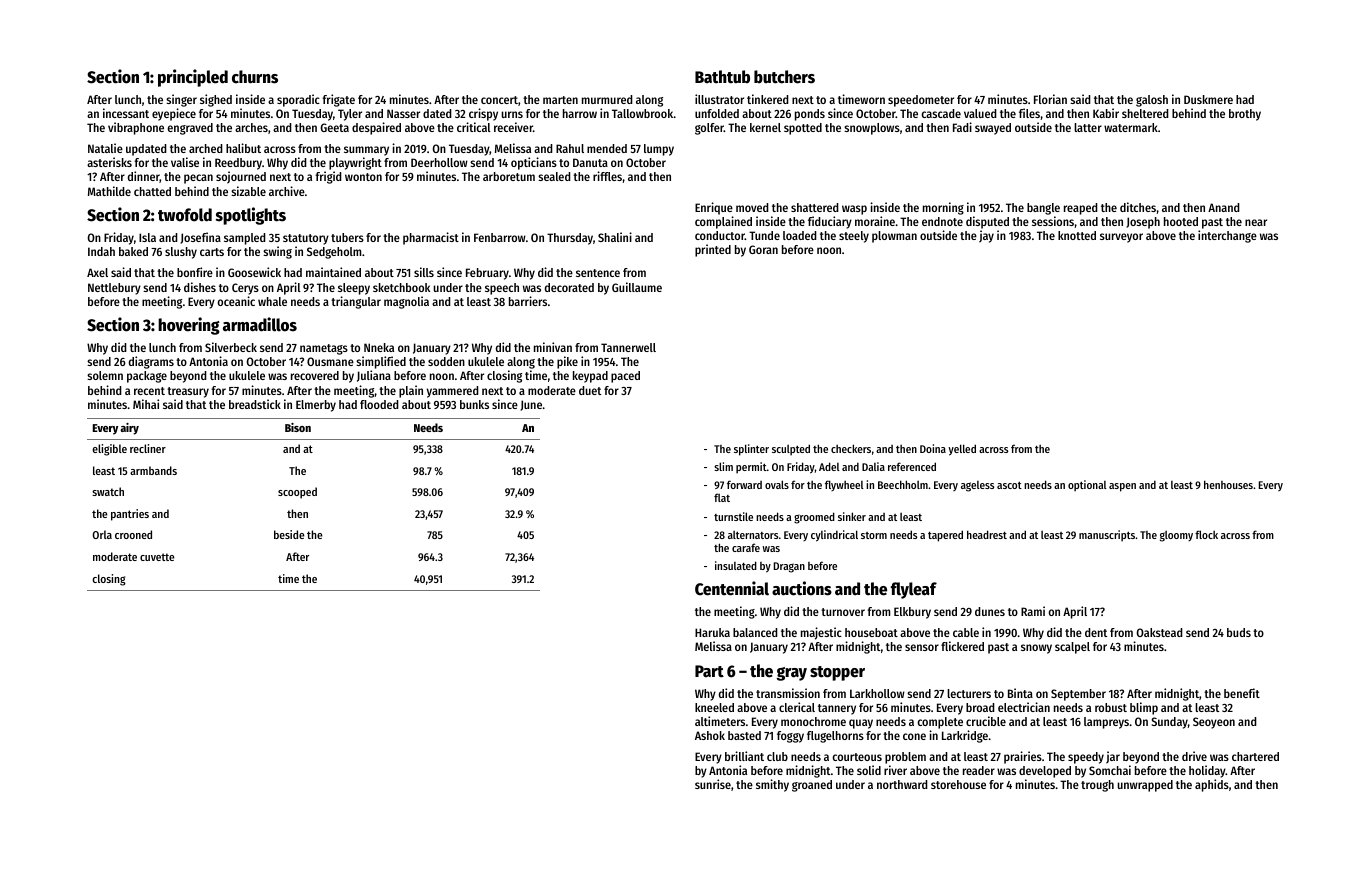  What do you see at coordinates (157, 557) in the screenshot?
I see `cuvette` at bounding box center [157, 557].
